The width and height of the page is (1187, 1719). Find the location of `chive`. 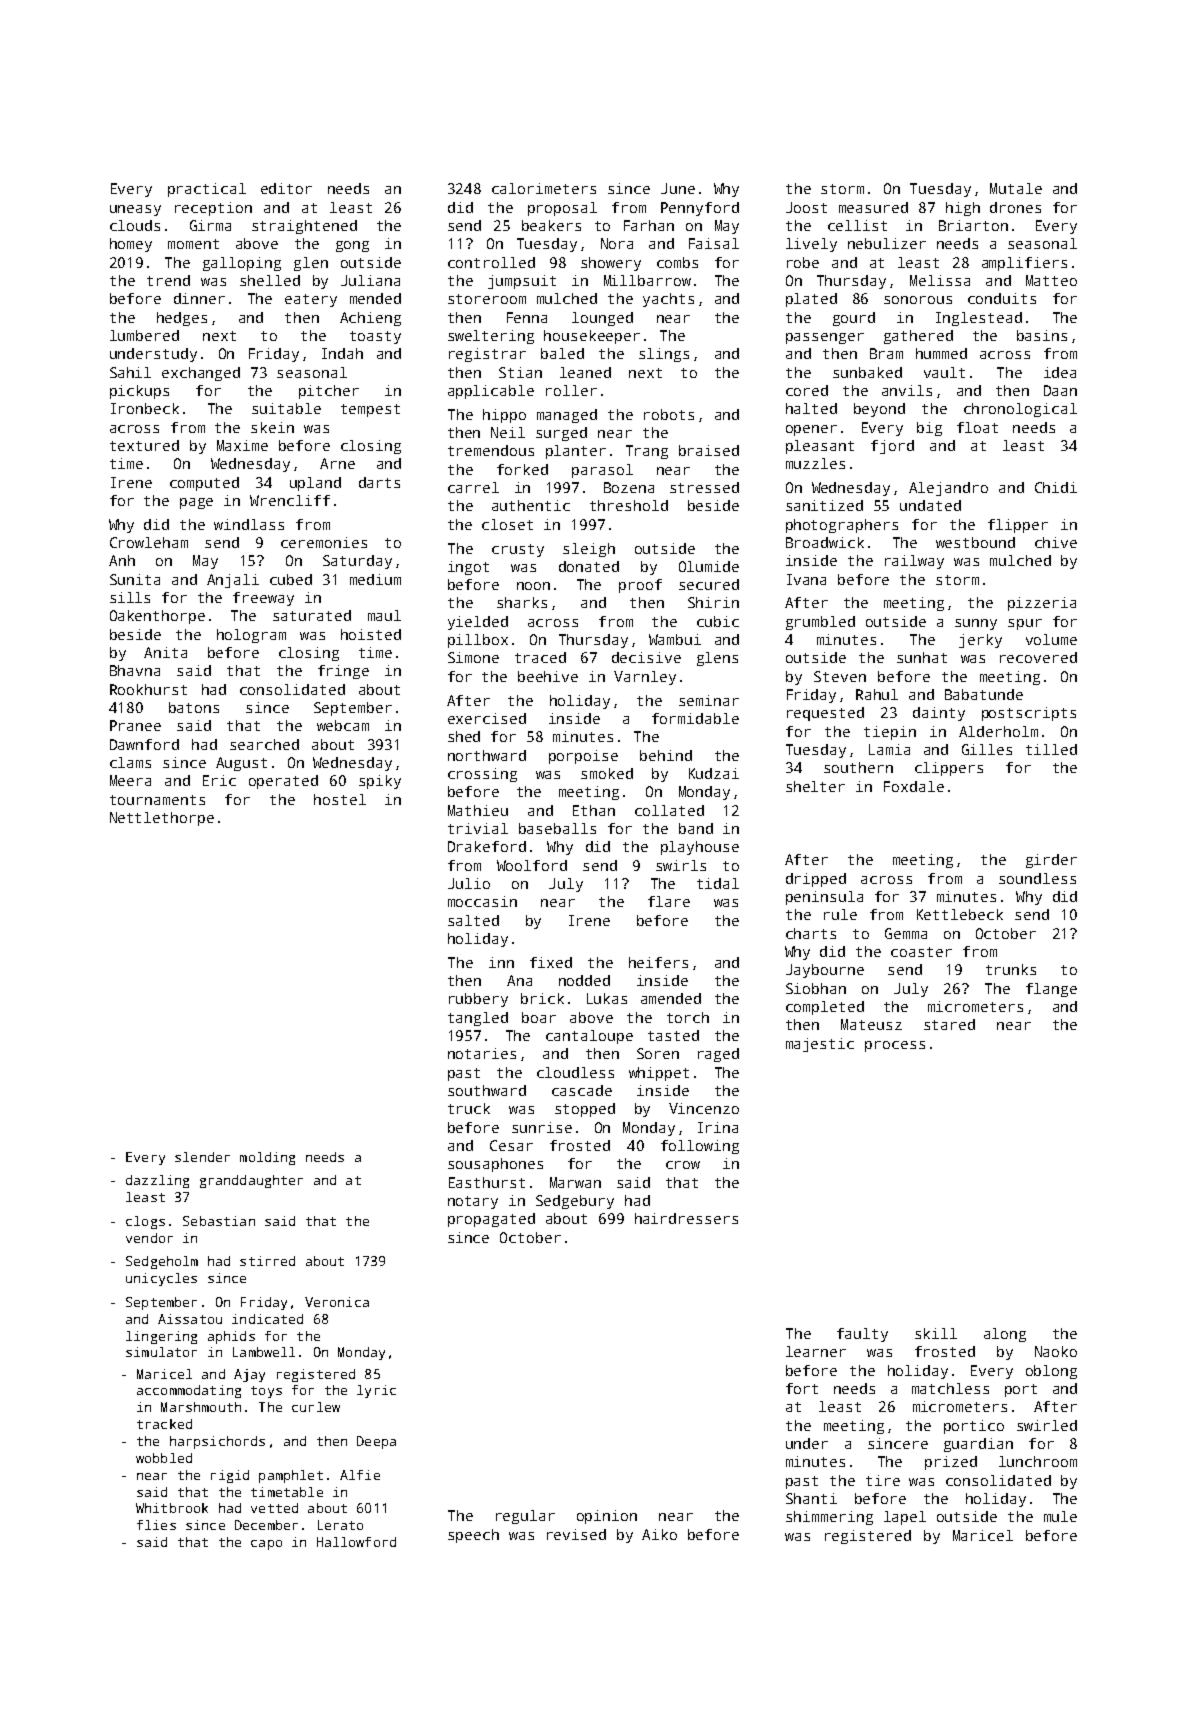

chive is located at coordinates (1056, 542).
